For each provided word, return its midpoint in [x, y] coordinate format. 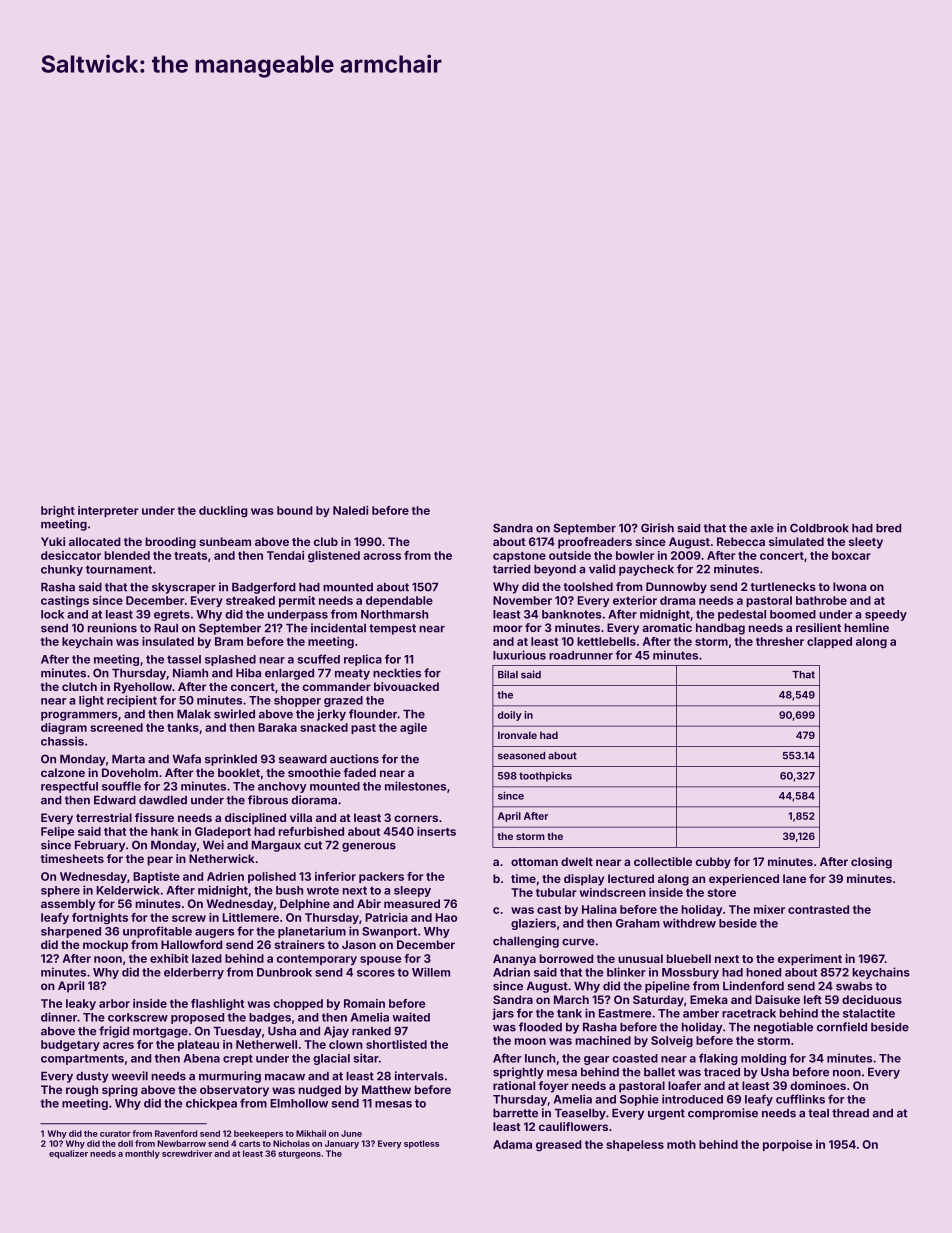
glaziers [533, 924]
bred [888, 528]
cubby [713, 863]
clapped [829, 642]
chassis [62, 741]
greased [559, 1145]
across [382, 556]
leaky [81, 1004]
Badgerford [264, 588]
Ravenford [176, 1133]
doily [510, 716]
